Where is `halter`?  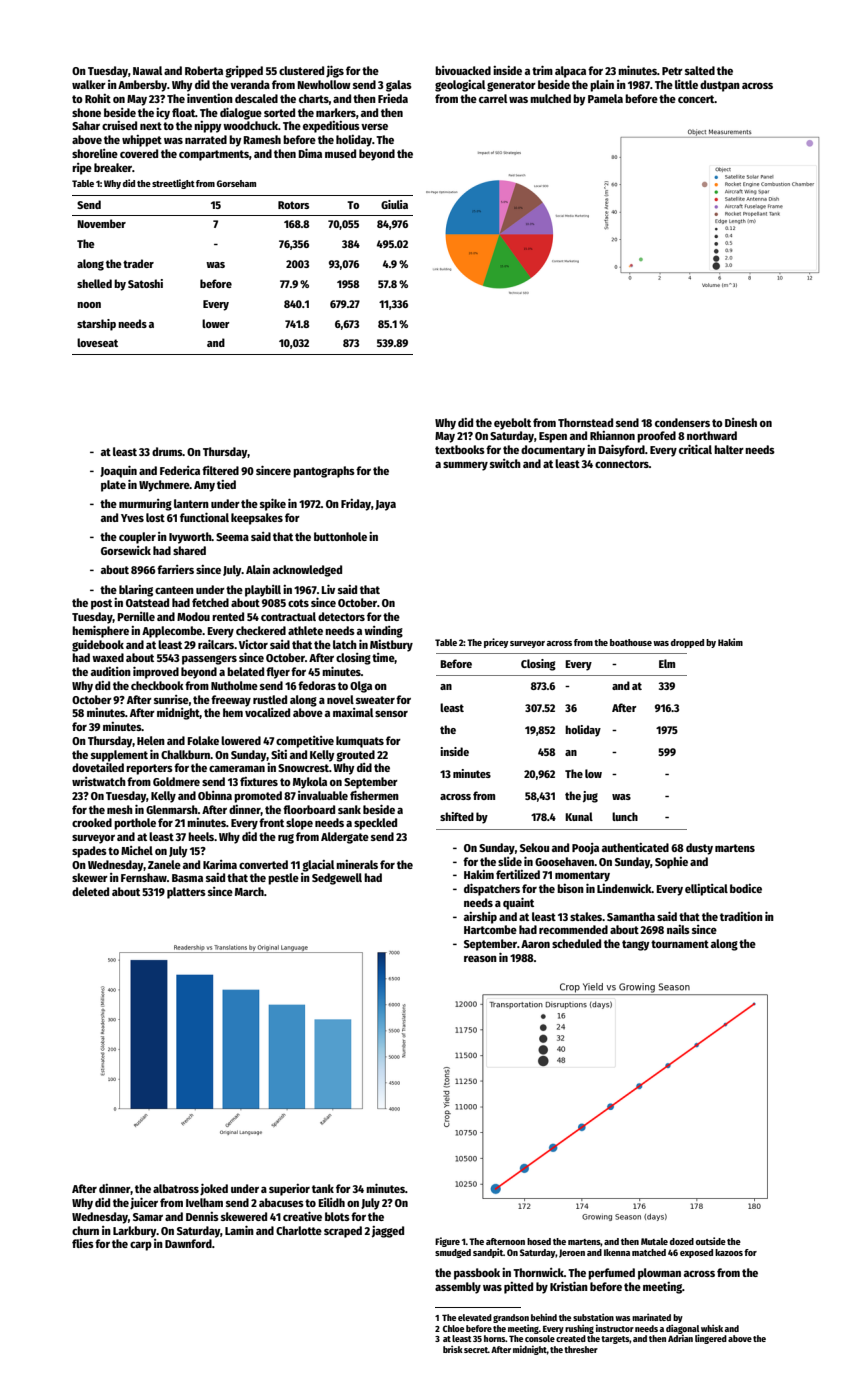 halter is located at coordinates (729, 449).
